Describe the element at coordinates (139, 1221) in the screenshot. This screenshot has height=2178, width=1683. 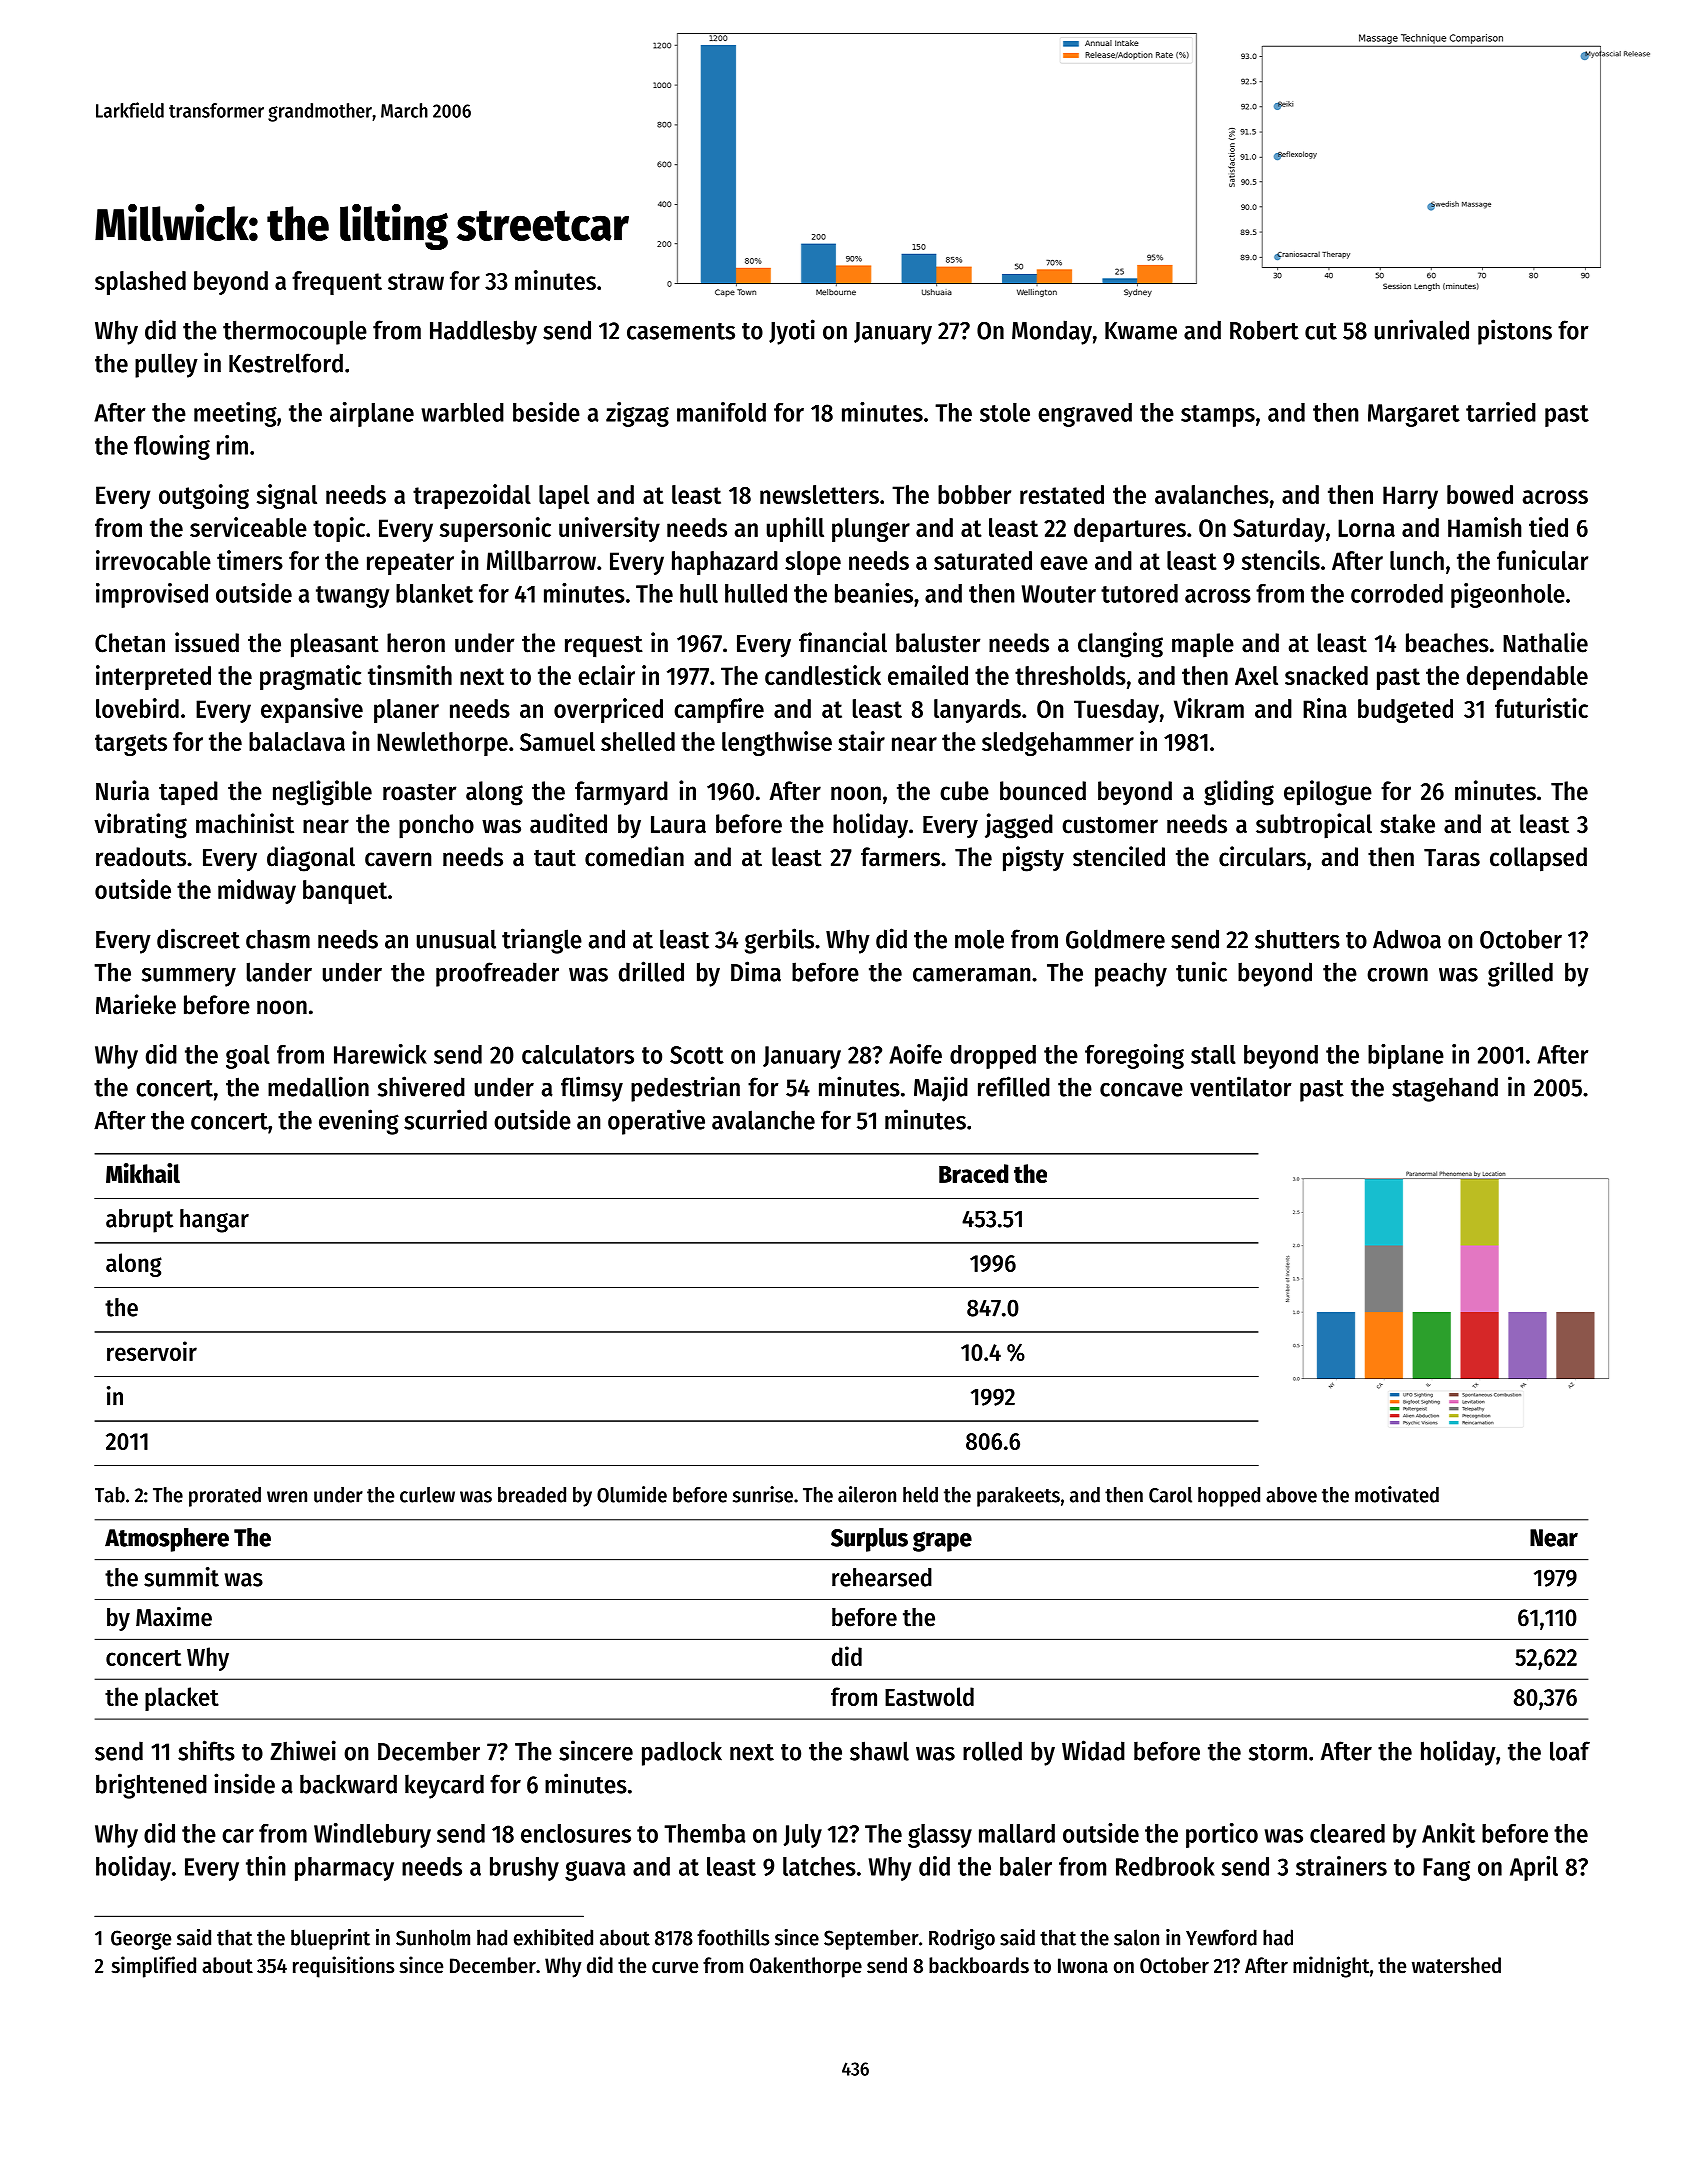
I see `abrupt` at that location.
